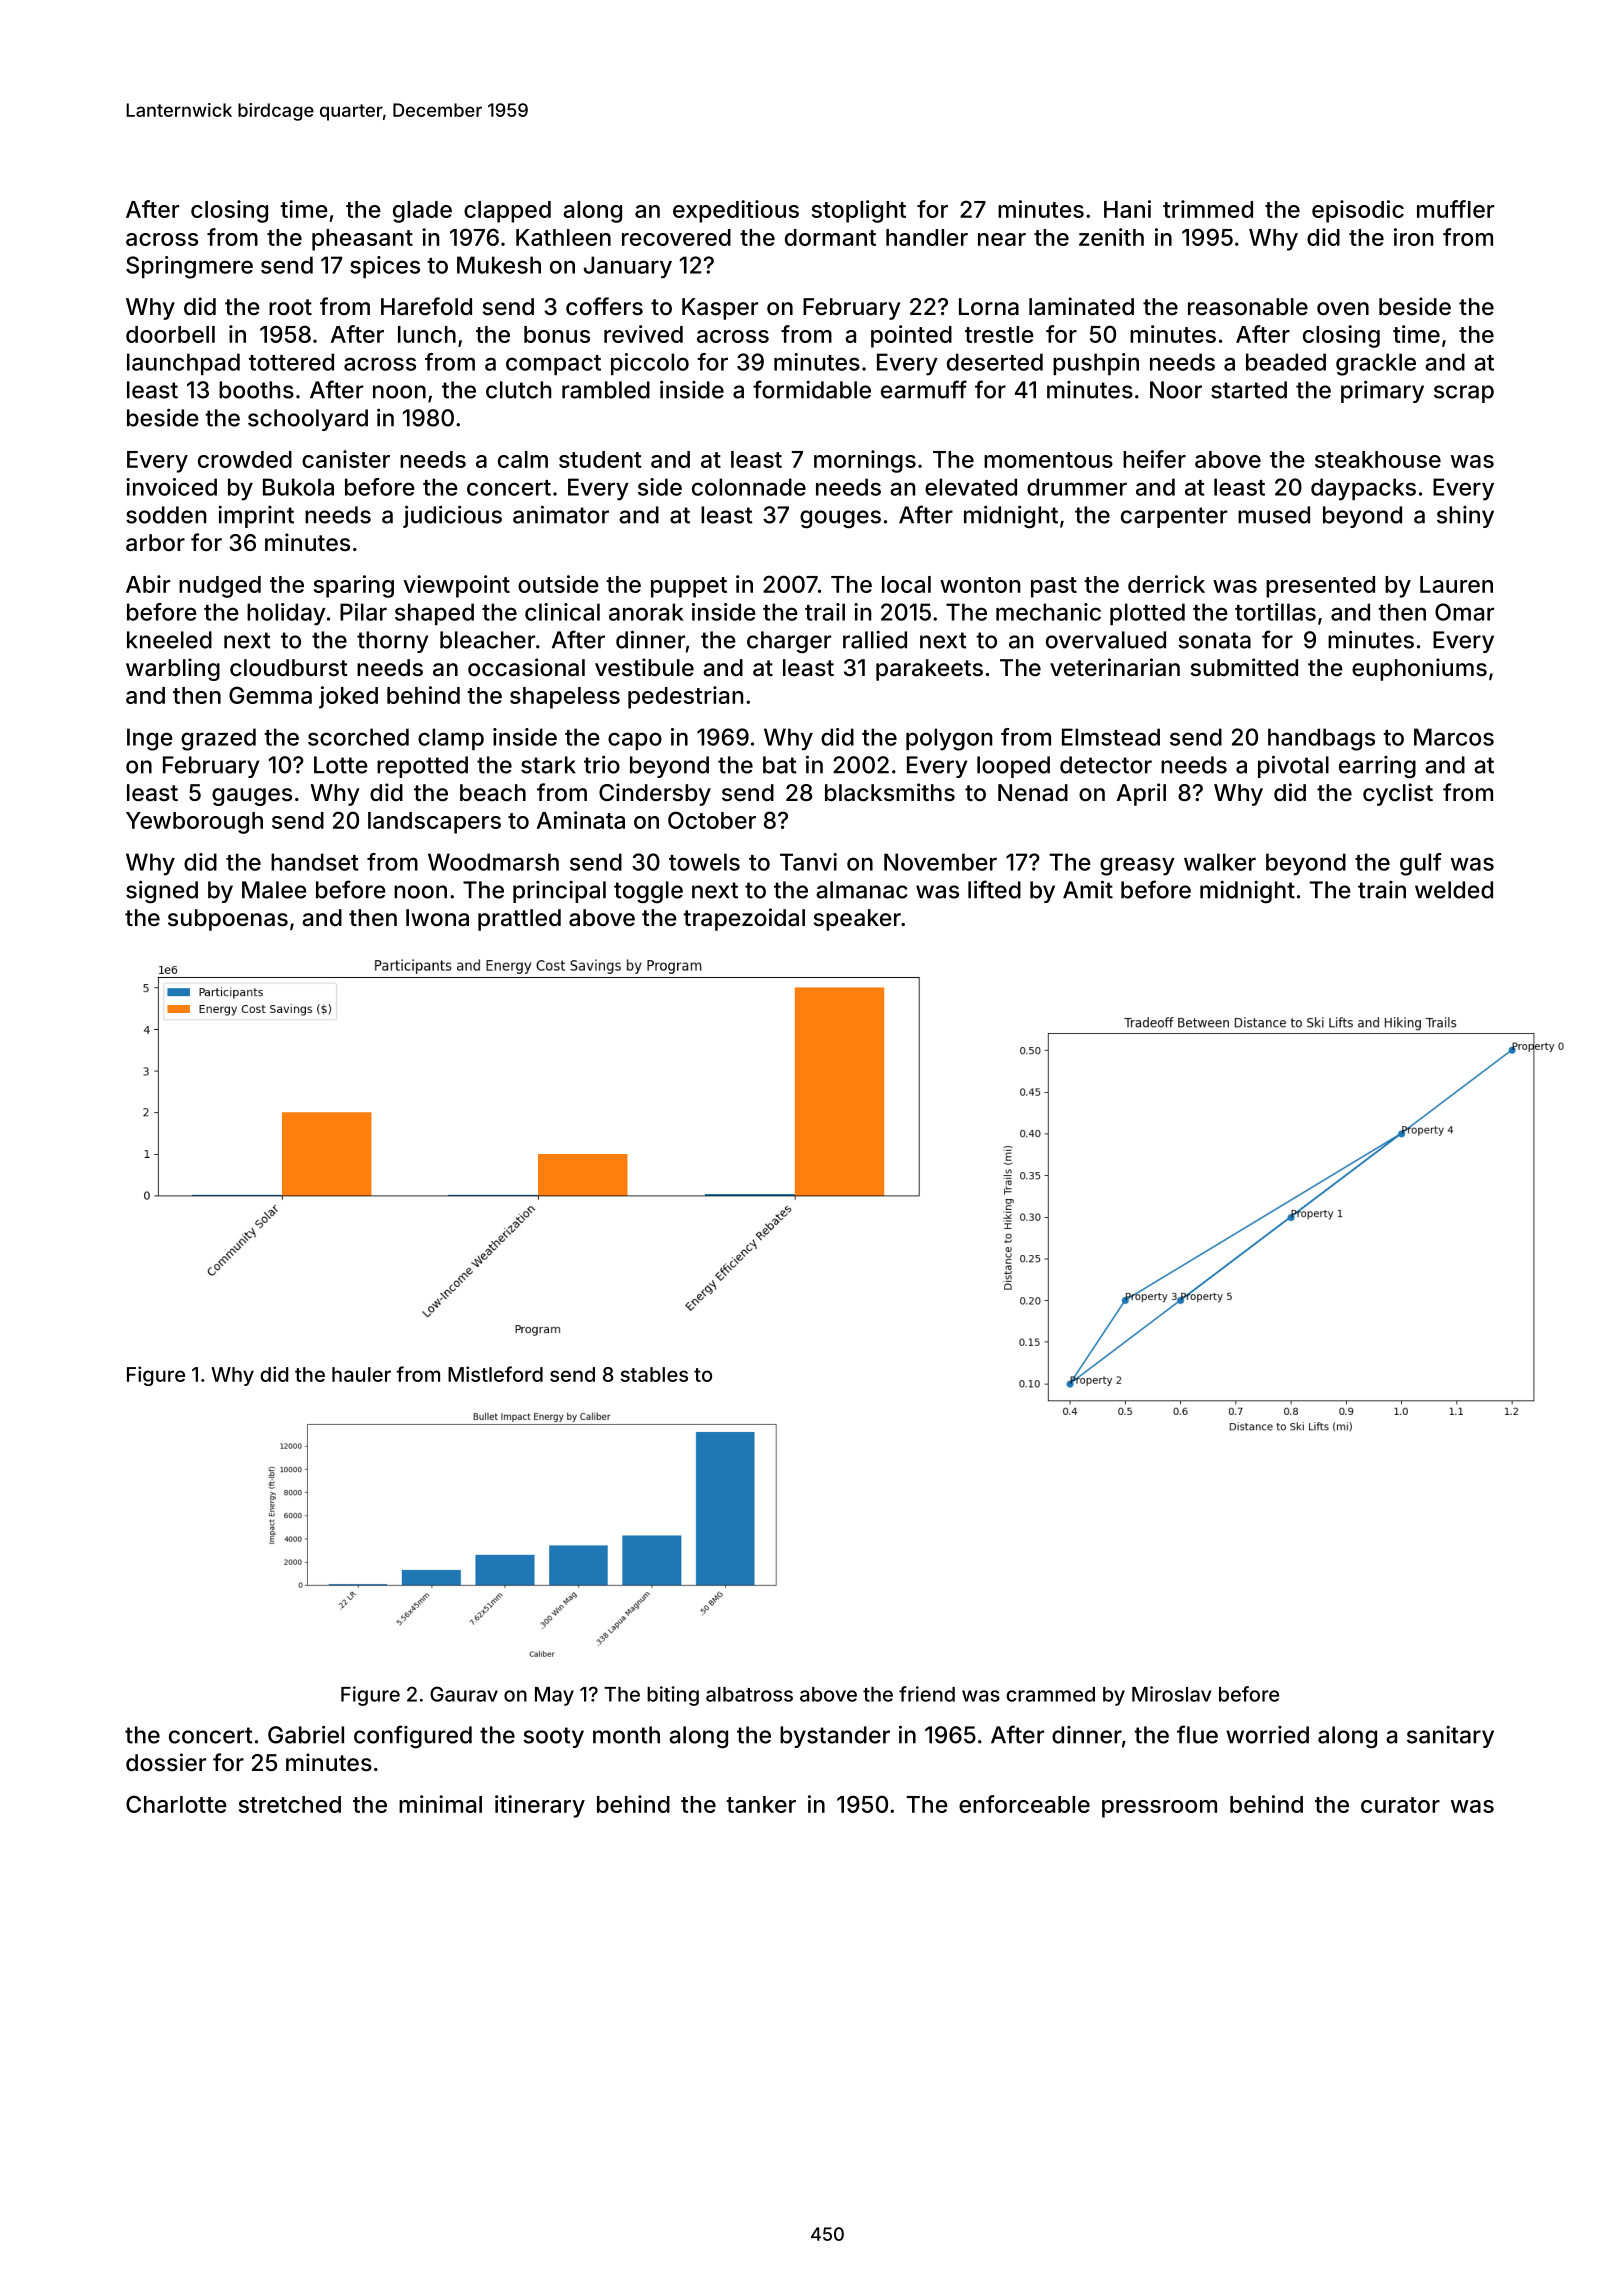  Describe the element at coordinates (189, 267) in the screenshot. I see `Springmere` at that location.
